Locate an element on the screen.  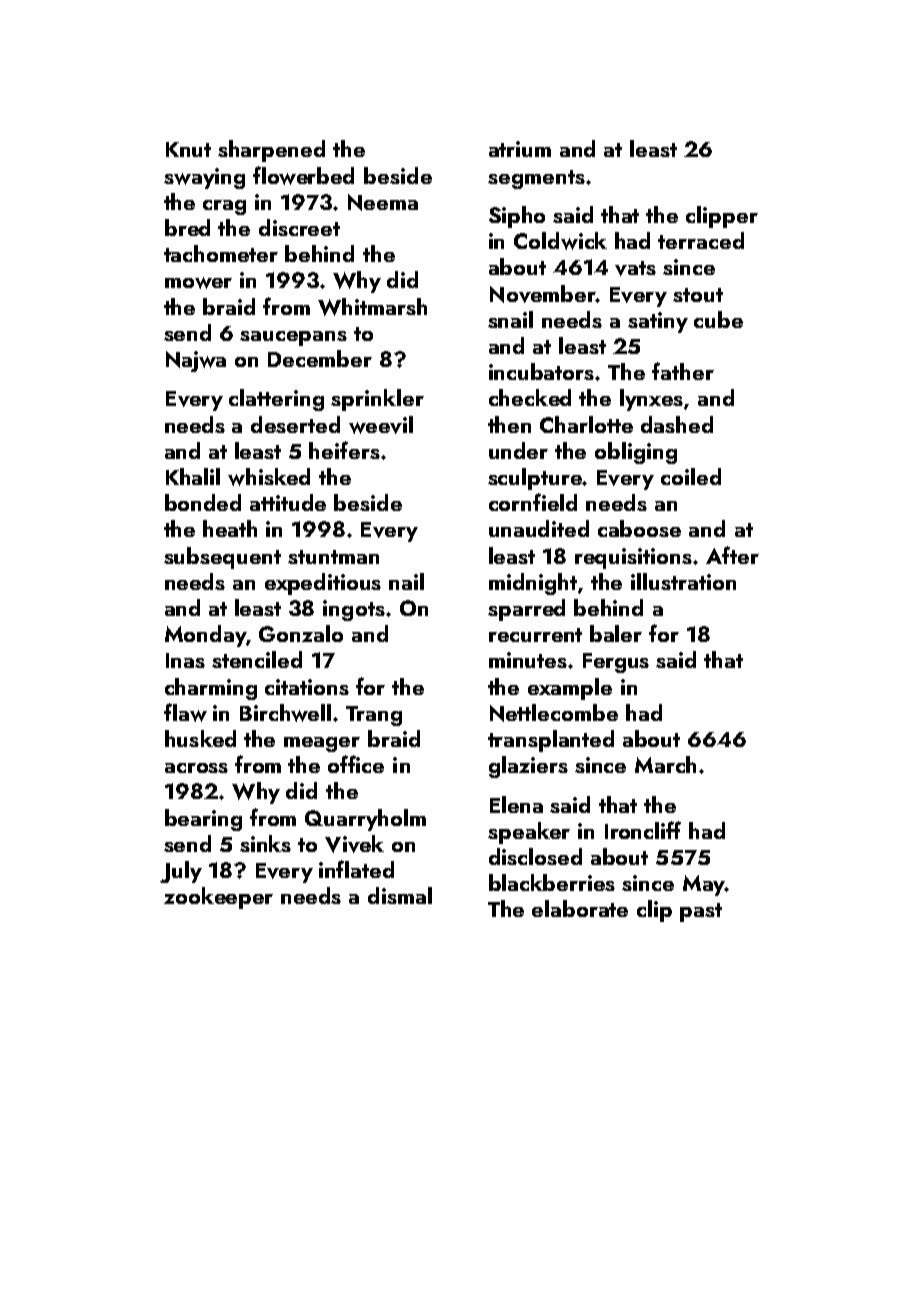
atrium is located at coordinates (520, 149).
